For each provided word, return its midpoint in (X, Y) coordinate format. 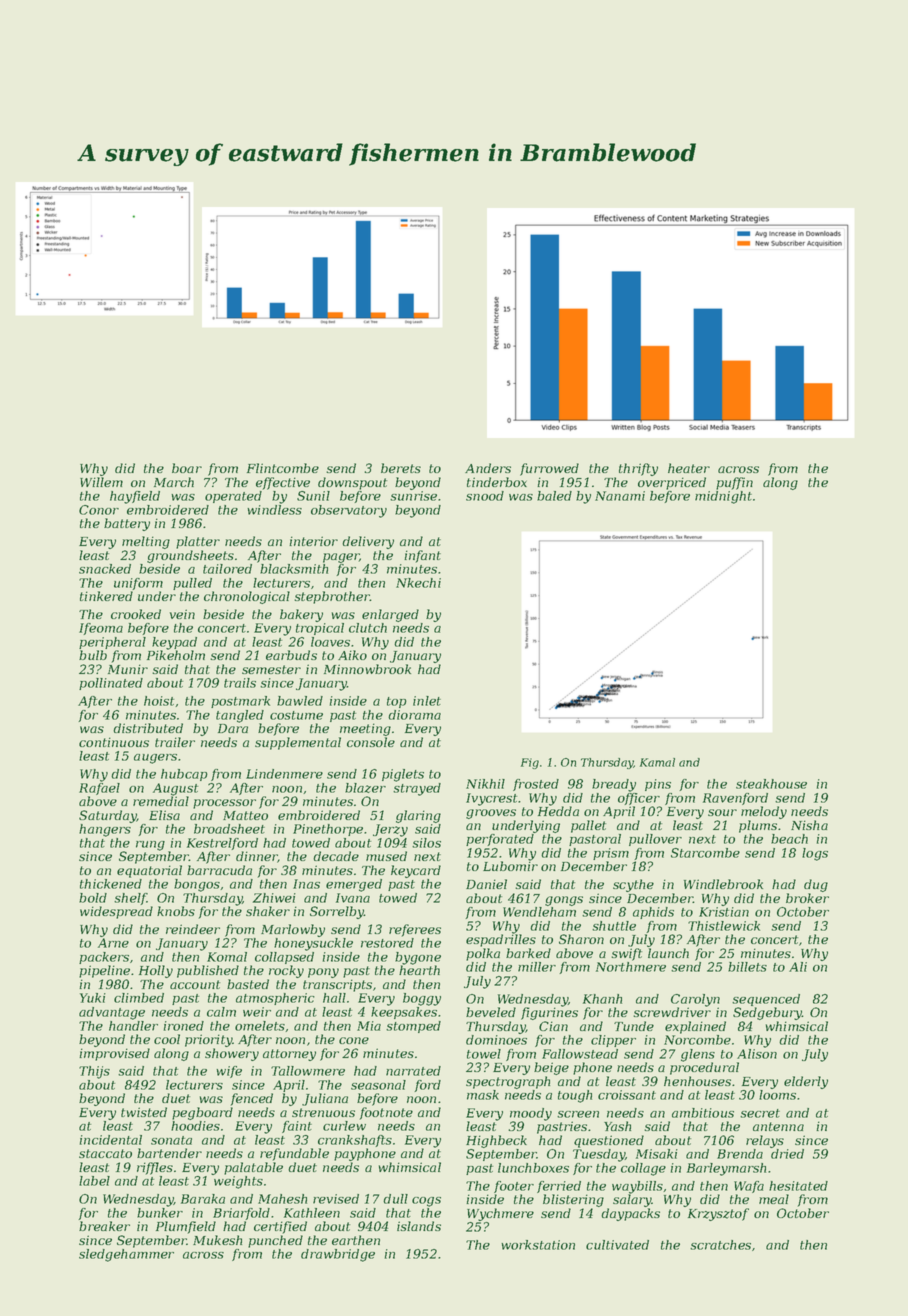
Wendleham (539, 912)
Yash (617, 1126)
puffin (734, 483)
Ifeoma (101, 629)
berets (401, 468)
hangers (105, 830)
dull (395, 1199)
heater (689, 468)
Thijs (94, 1072)
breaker (104, 1226)
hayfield (135, 497)
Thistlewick (724, 926)
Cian (553, 1026)
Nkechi (418, 583)
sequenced (766, 1000)
